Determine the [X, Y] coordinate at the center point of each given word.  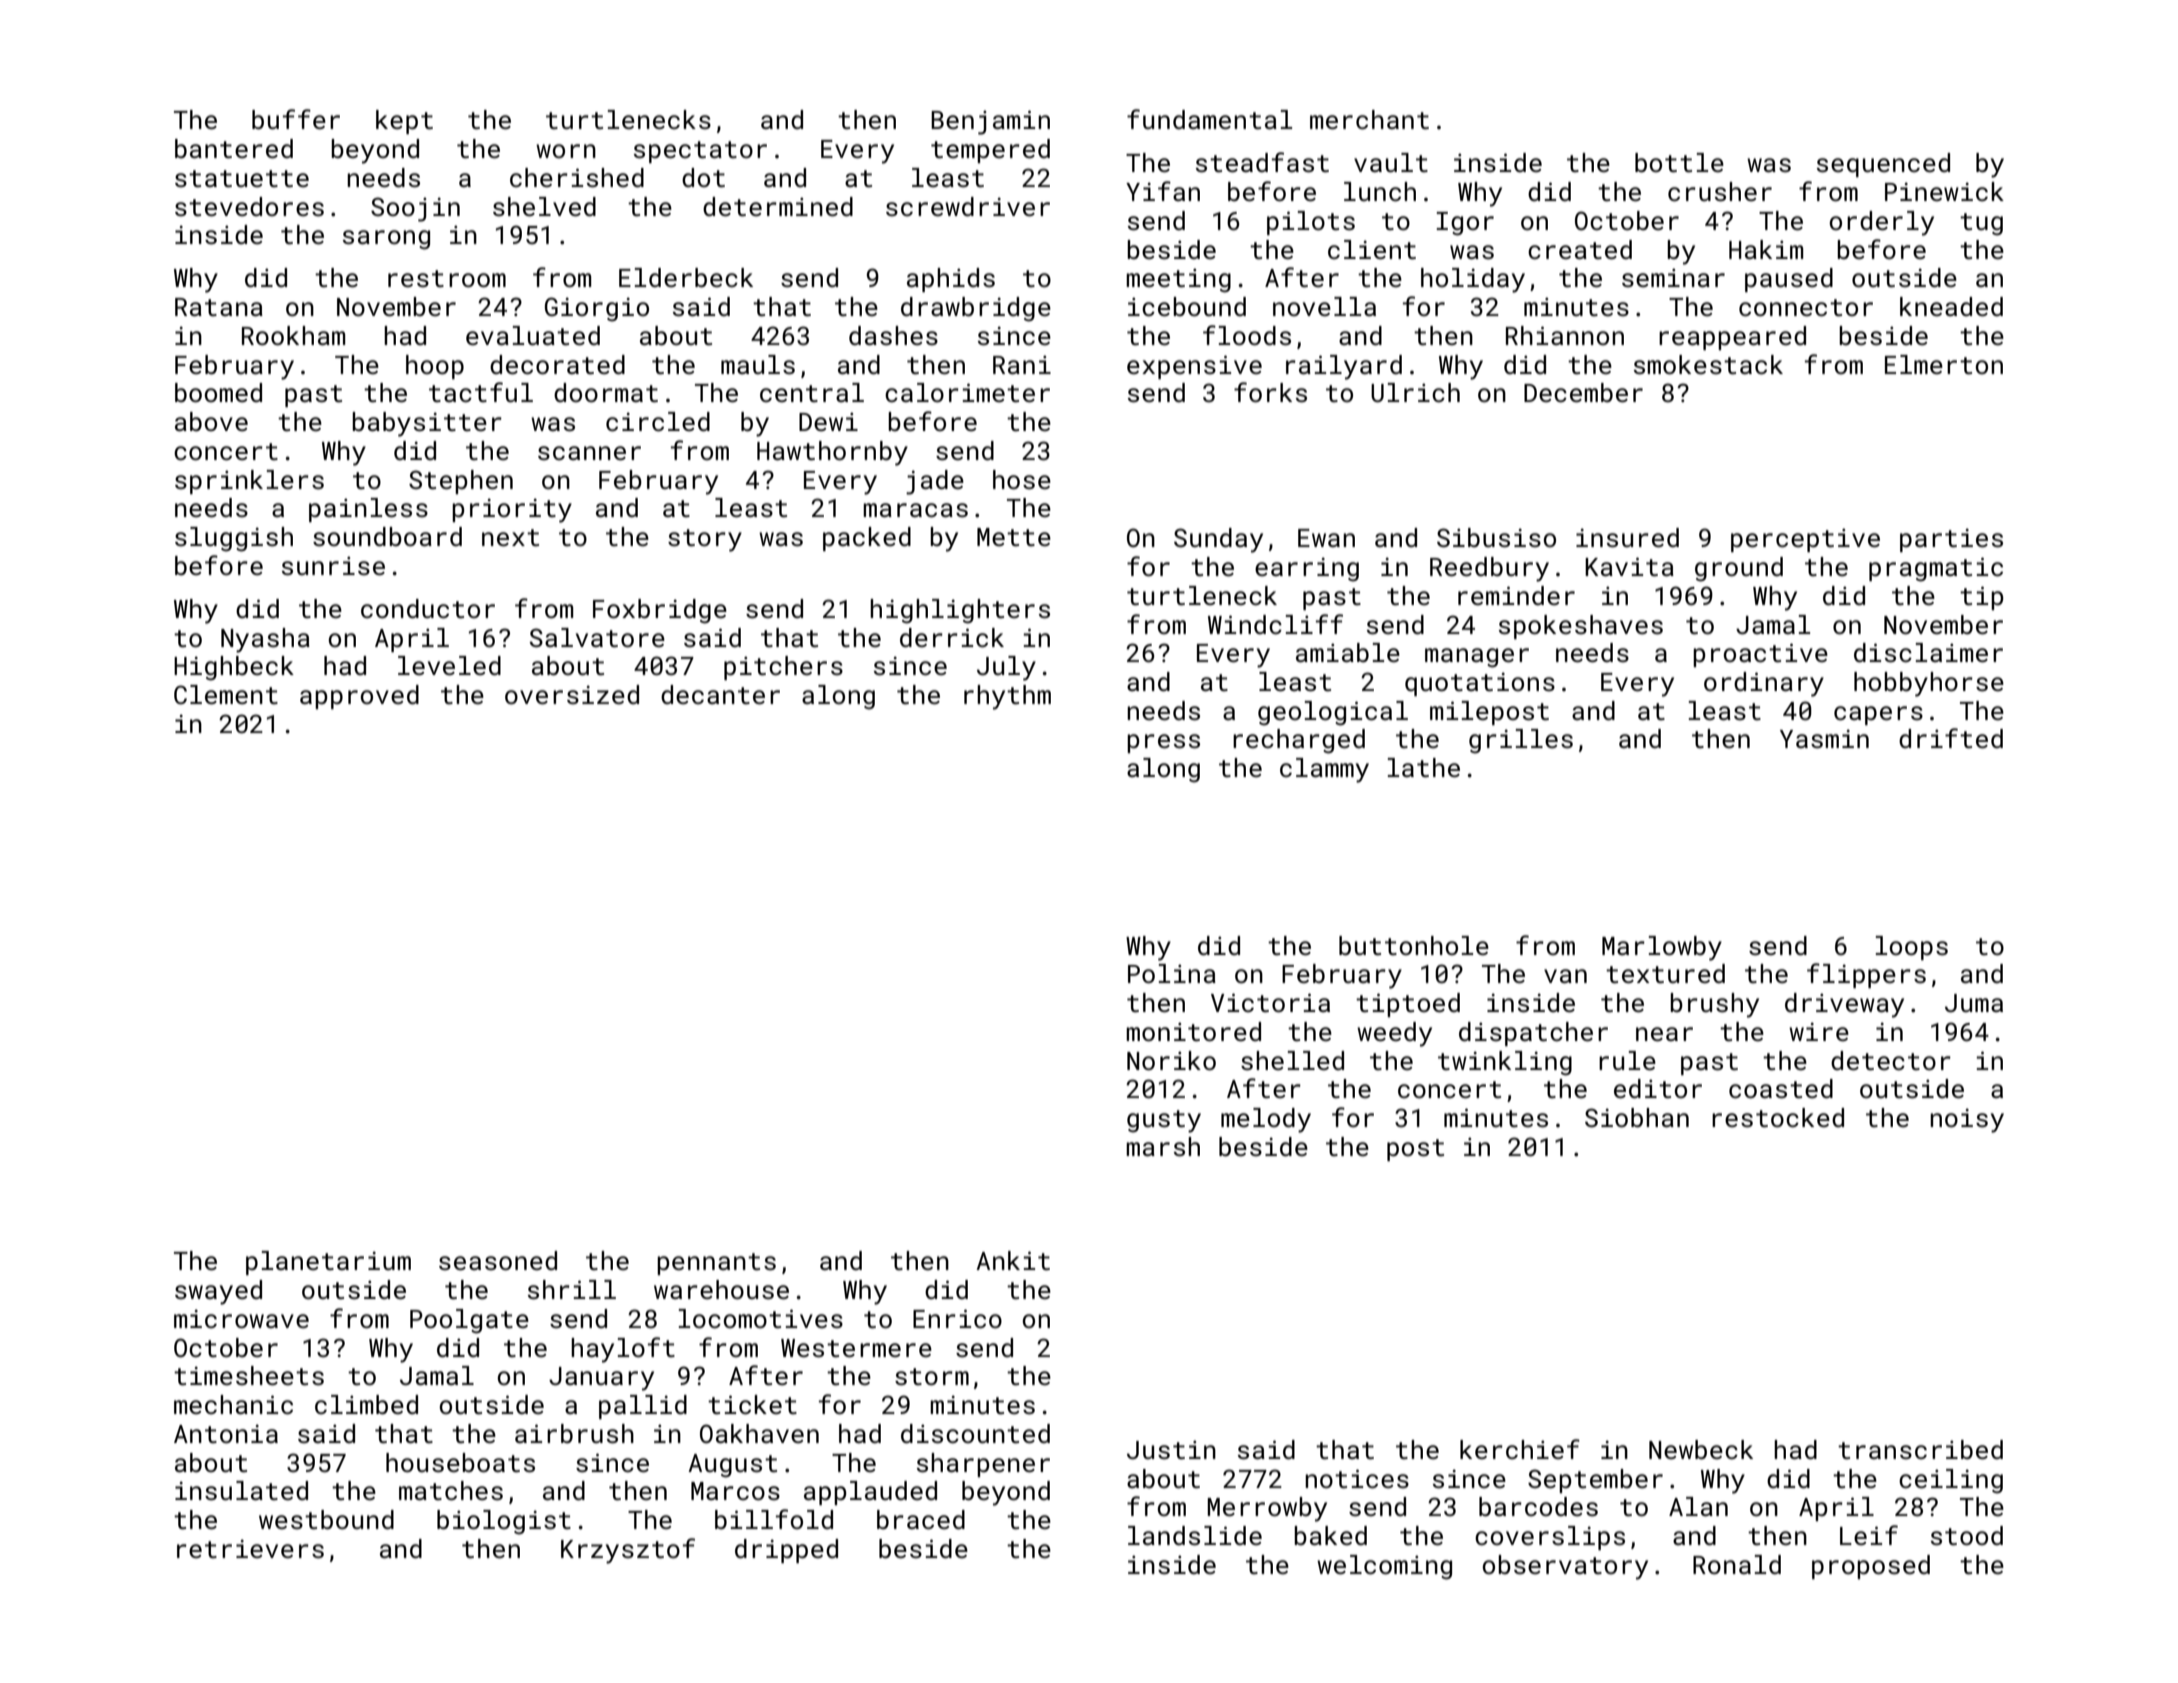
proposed [1871, 1567]
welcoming [1384, 1567]
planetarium [328, 1263]
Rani [1022, 364]
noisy [1967, 1120]
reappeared [1732, 338]
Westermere [856, 1348]
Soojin [415, 209]
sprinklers [249, 482]
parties [1951, 540]
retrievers [250, 1549]
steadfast [1262, 162]
